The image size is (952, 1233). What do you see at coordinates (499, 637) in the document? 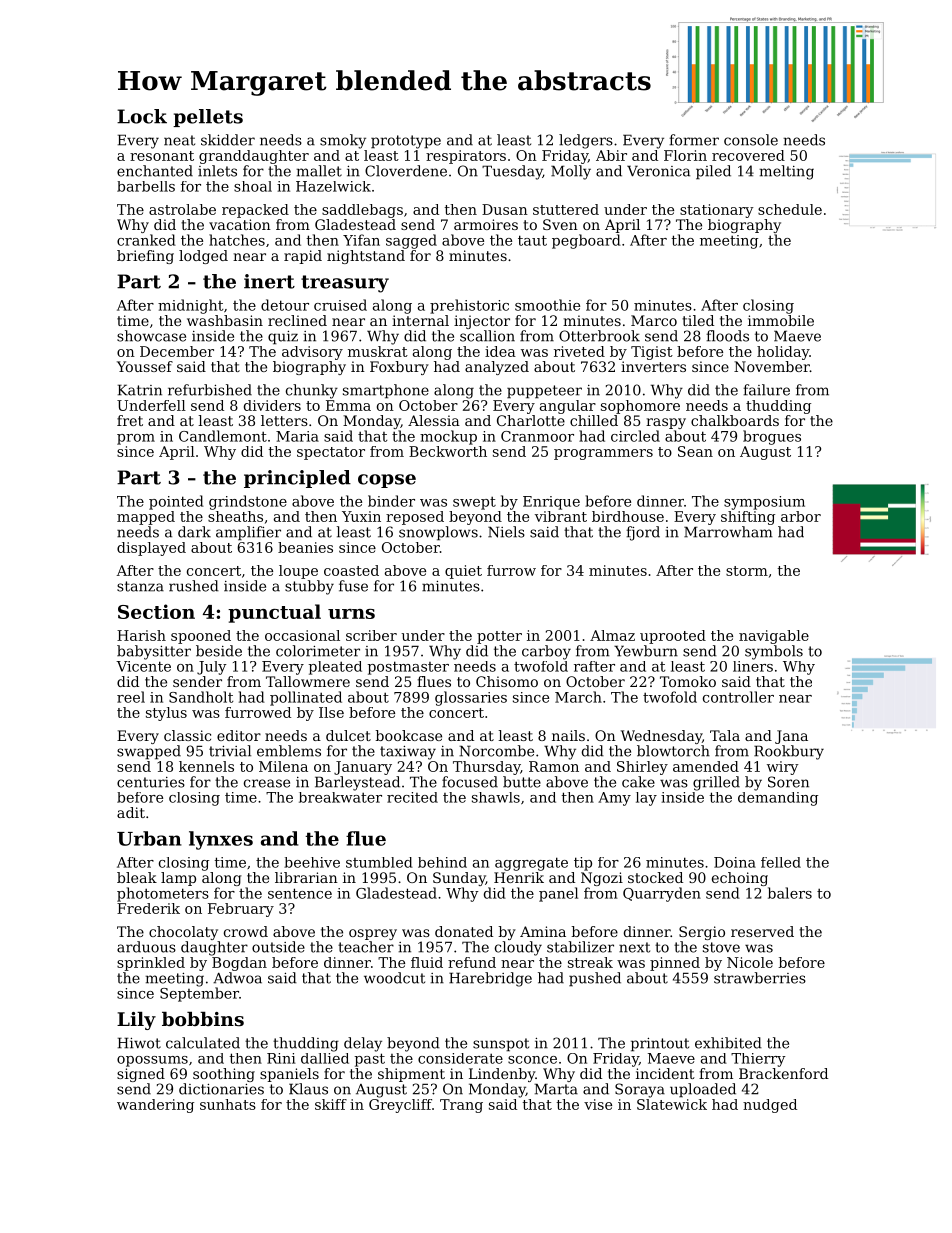
I see `potter` at bounding box center [499, 637].
